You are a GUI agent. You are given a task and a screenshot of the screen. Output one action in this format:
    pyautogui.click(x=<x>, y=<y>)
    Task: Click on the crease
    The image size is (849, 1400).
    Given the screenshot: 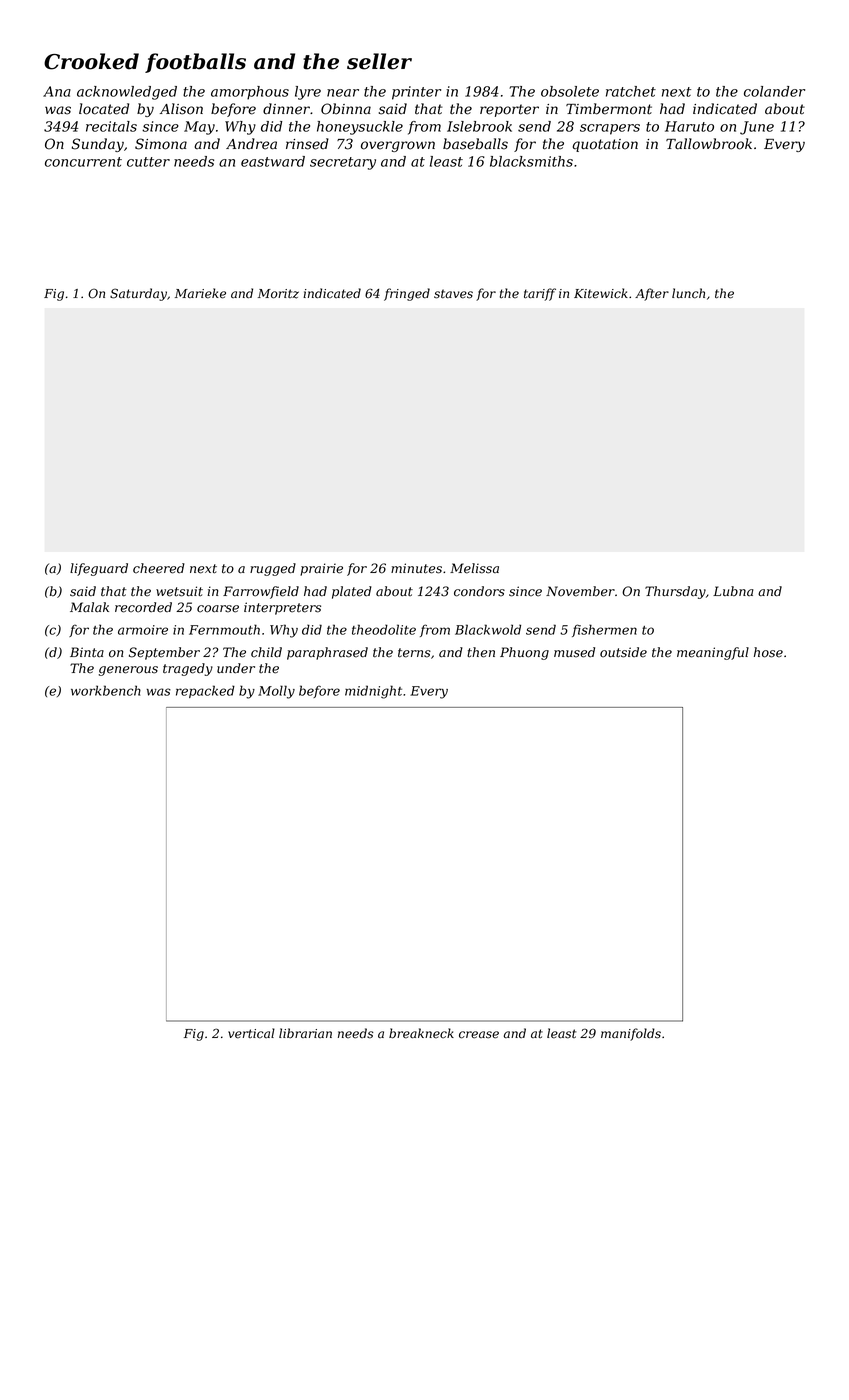 What is the action you would take?
    pyautogui.click(x=479, y=1035)
